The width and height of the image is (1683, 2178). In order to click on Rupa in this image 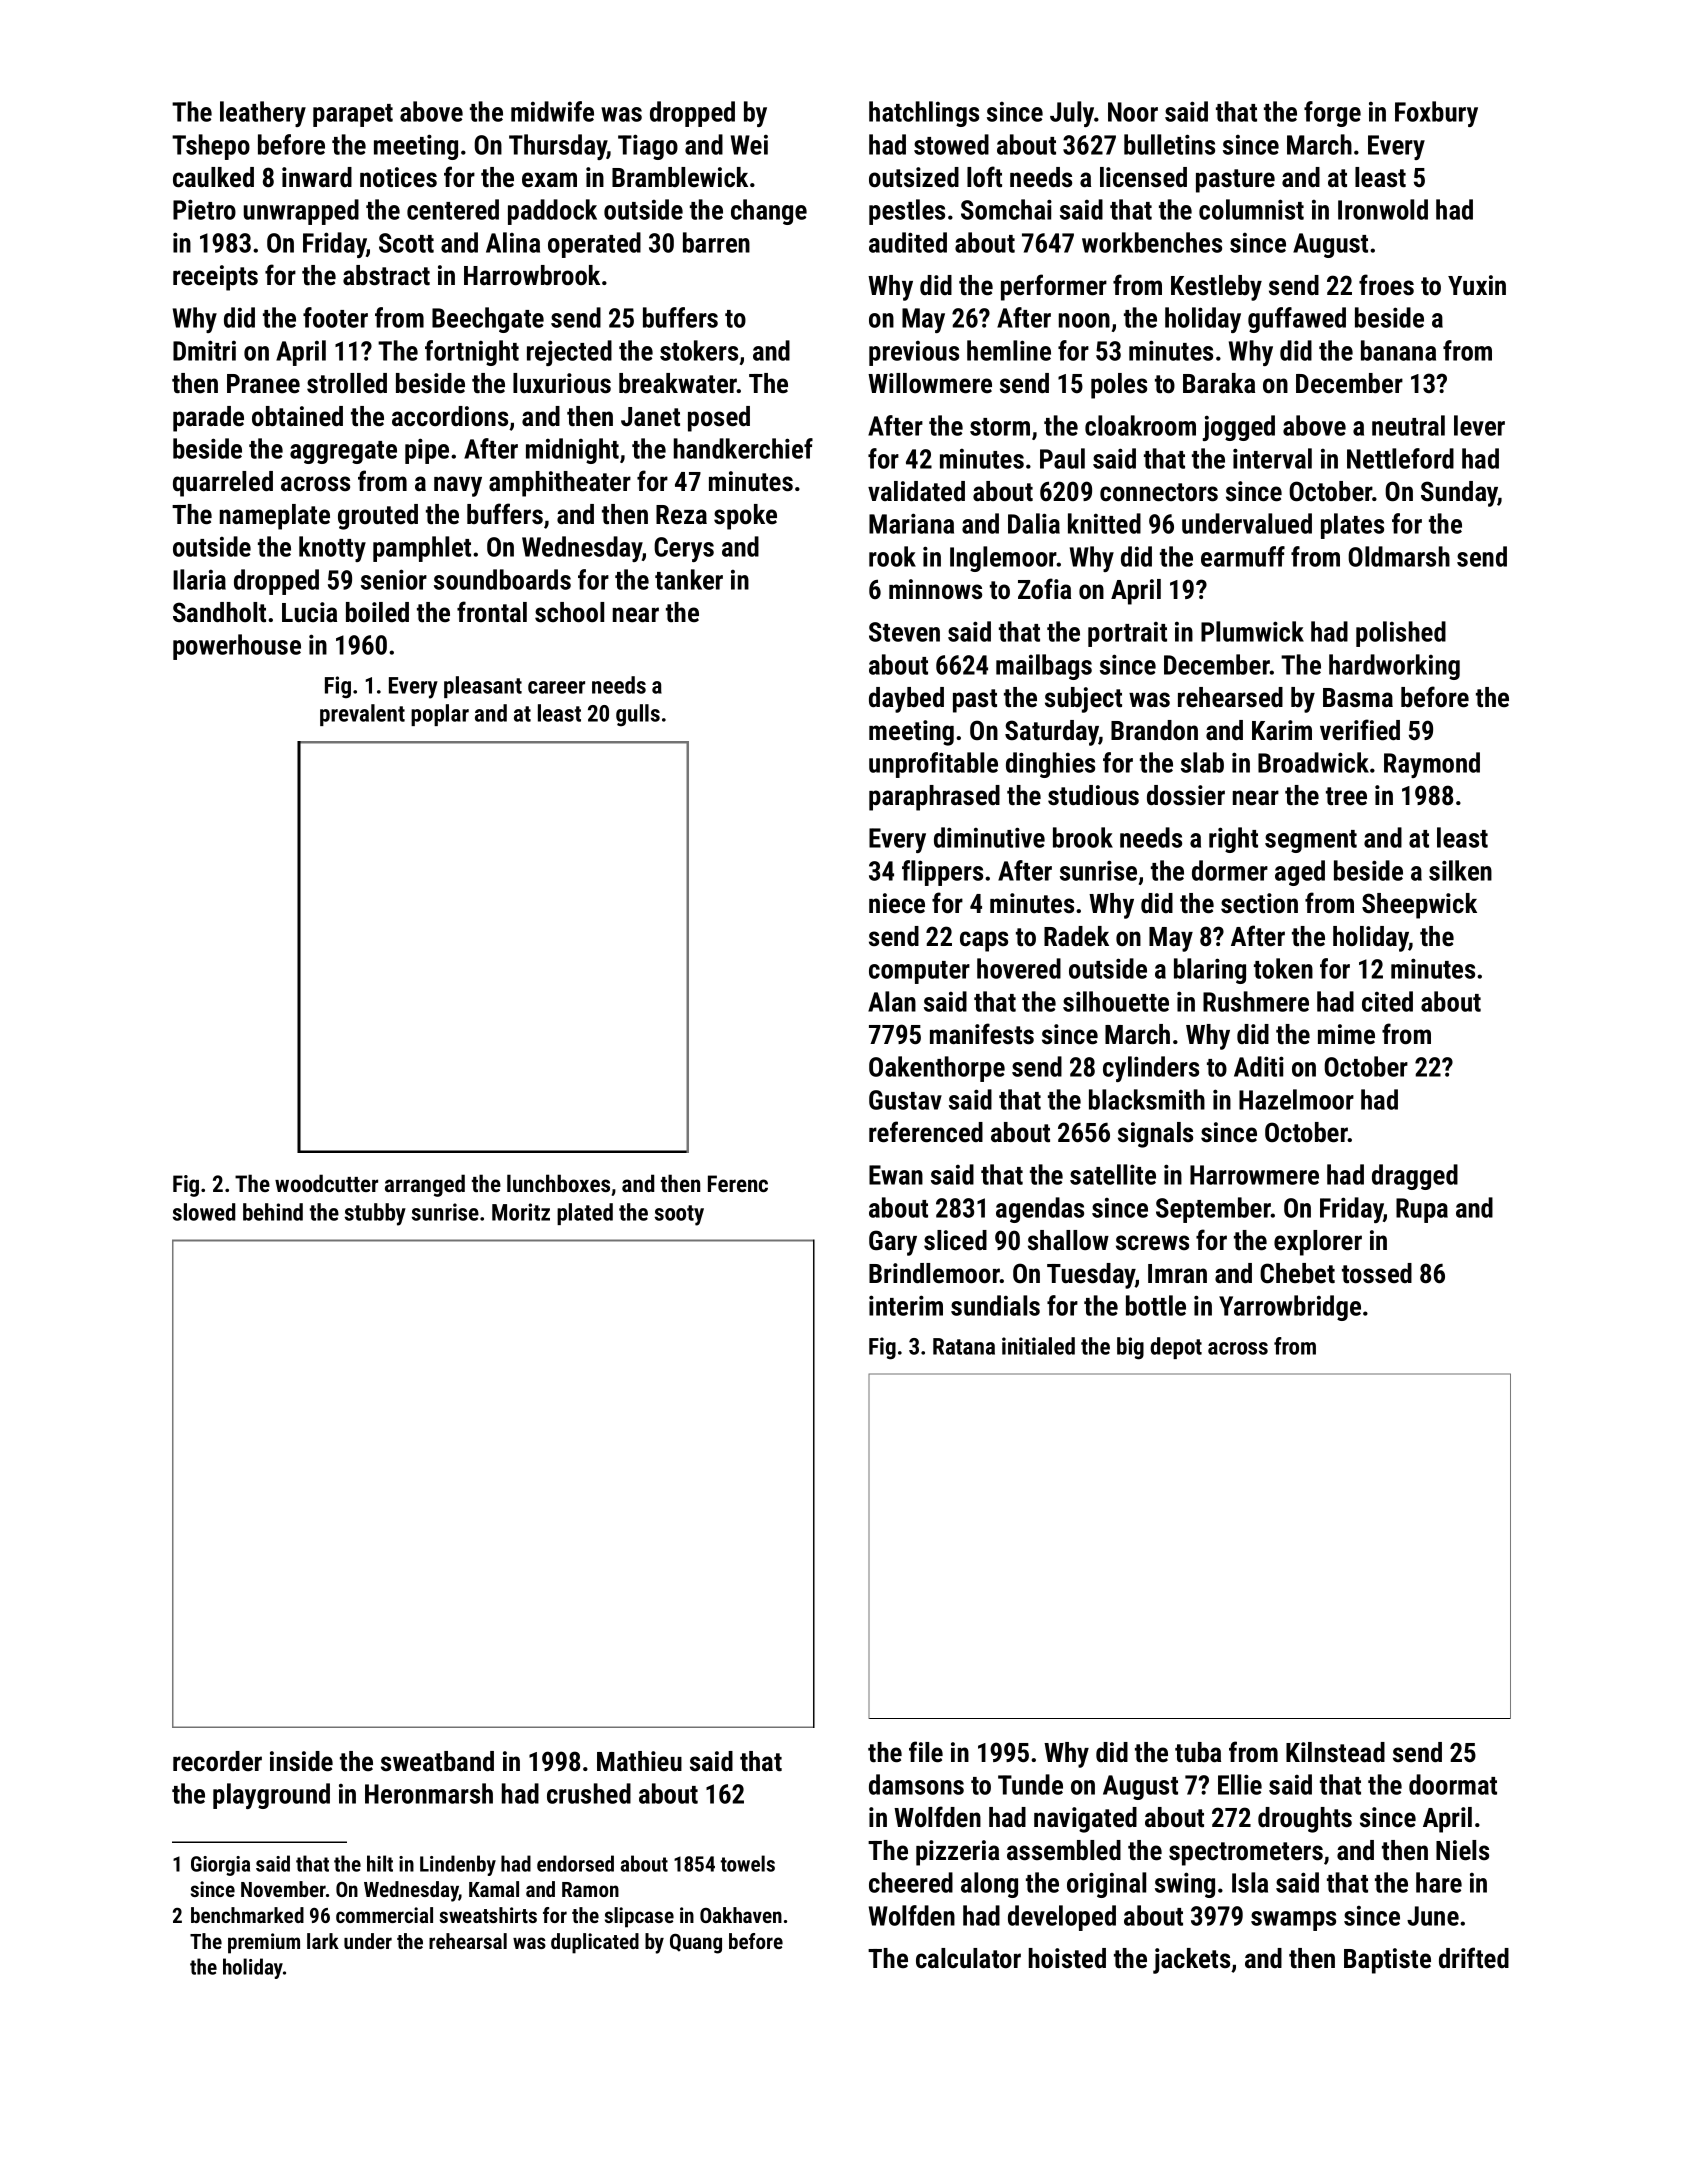, I will do `click(1422, 1210)`.
